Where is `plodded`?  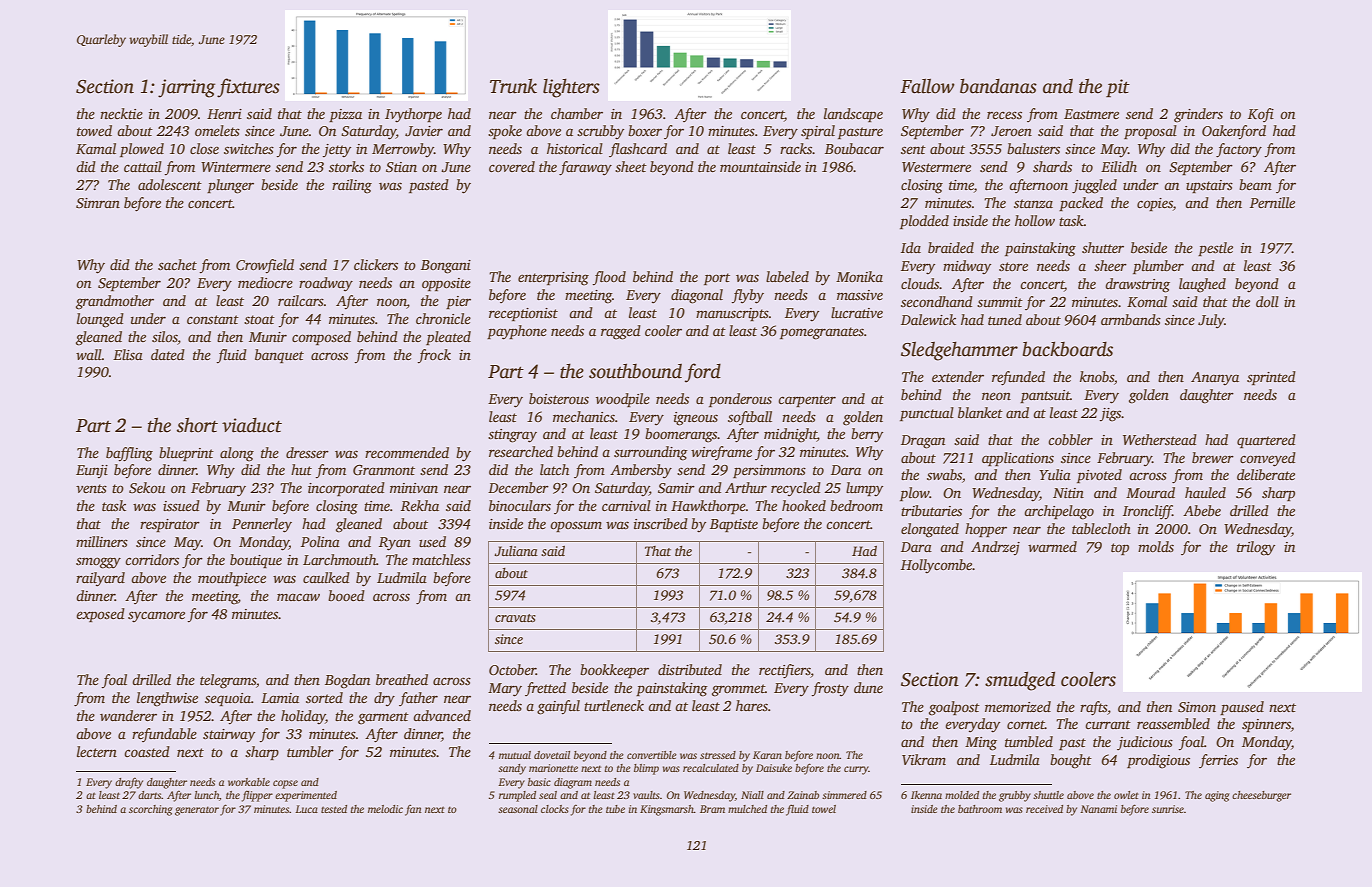
plodded is located at coordinates (924, 222).
